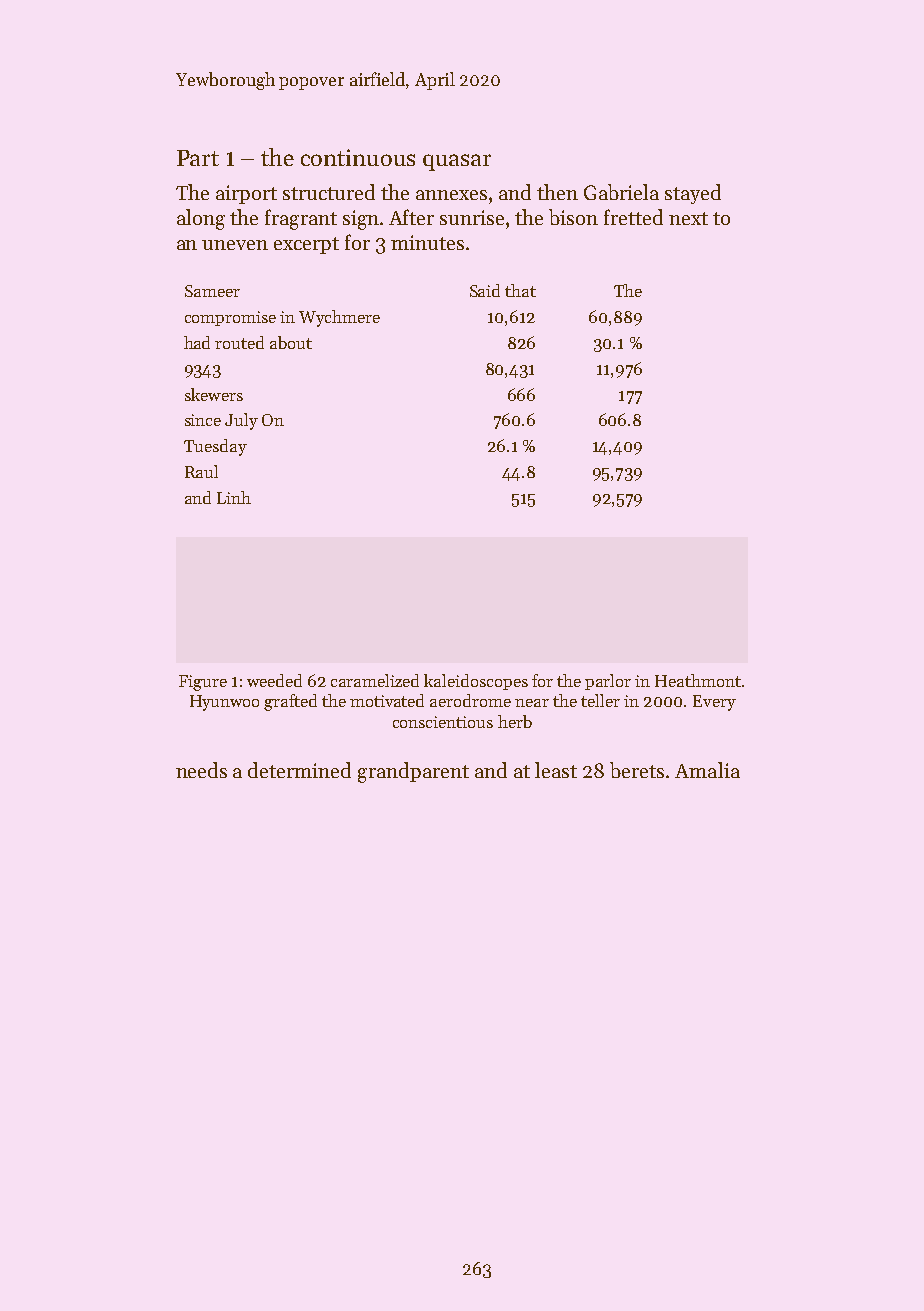  Describe the element at coordinates (413, 772) in the screenshot. I see `grandparent` at that location.
